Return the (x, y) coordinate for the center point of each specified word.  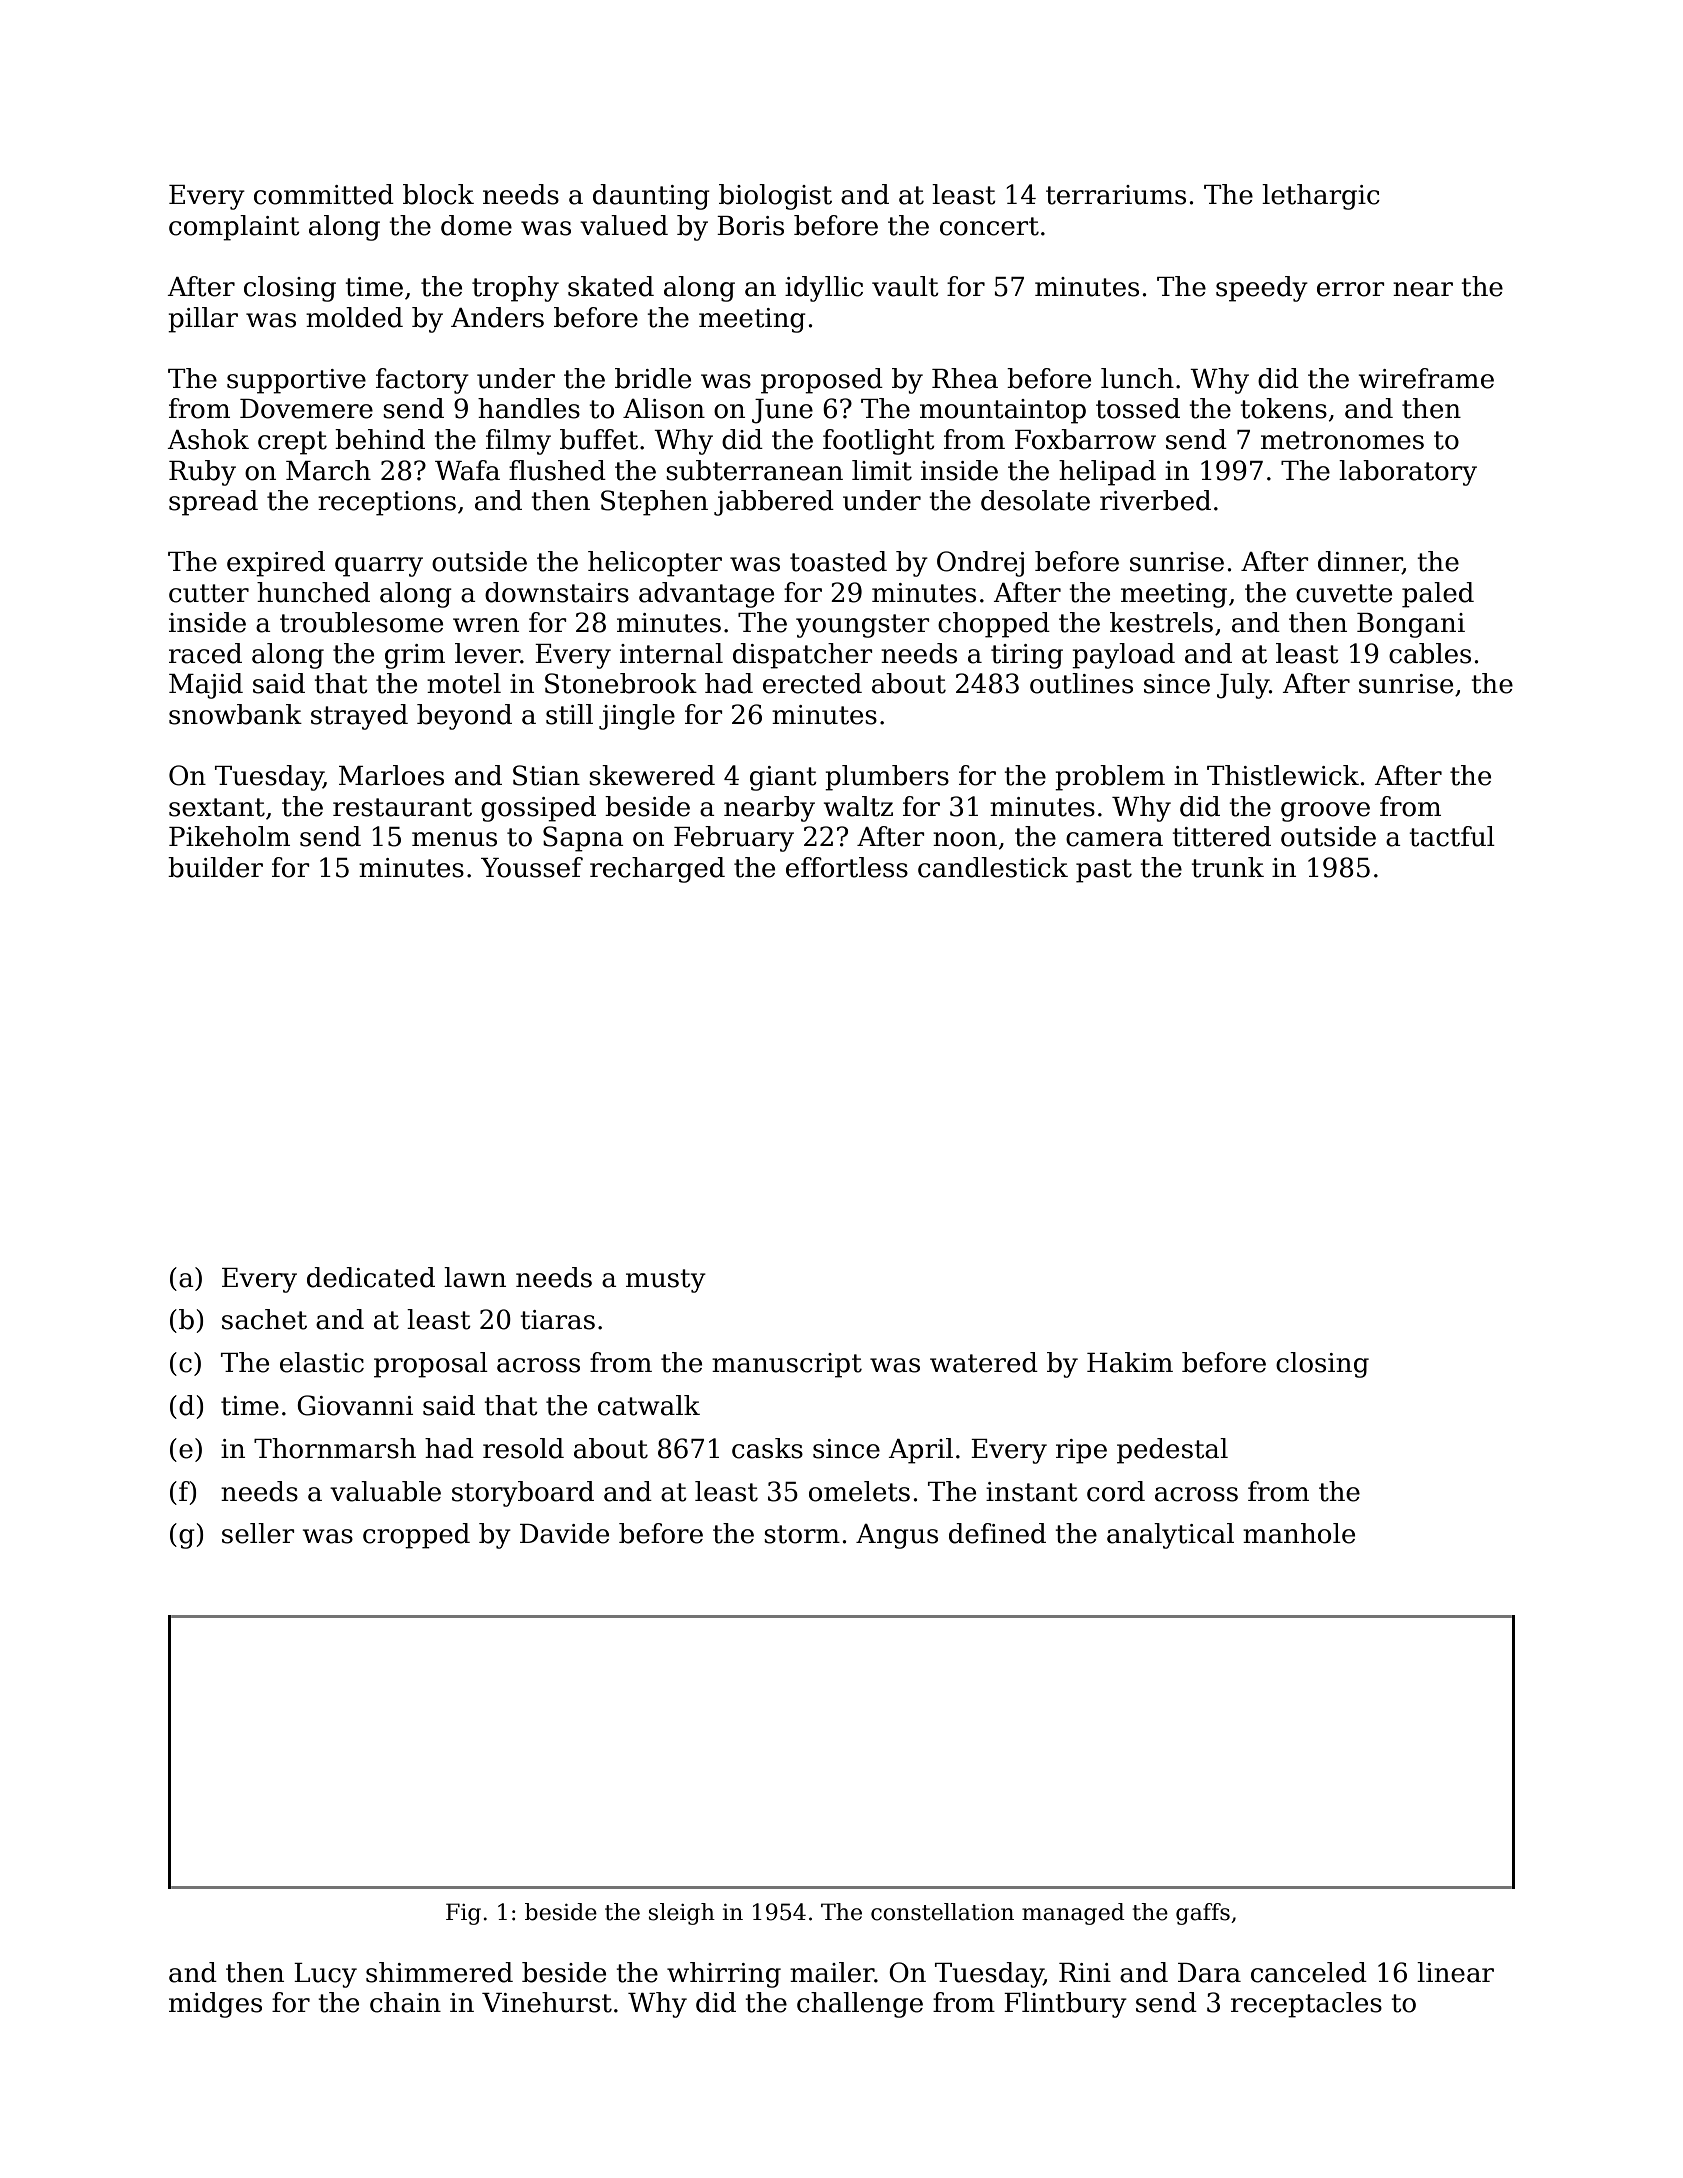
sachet (264, 1319)
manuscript (787, 1365)
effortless (847, 867)
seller (258, 1533)
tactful (1452, 836)
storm (802, 1534)
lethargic (1321, 197)
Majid (206, 686)
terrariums (1116, 195)
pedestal (1172, 1451)
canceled (1309, 1972)
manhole (1299, 1533)
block (438, 194)
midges (215, 2005)
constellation (942, 1912)
